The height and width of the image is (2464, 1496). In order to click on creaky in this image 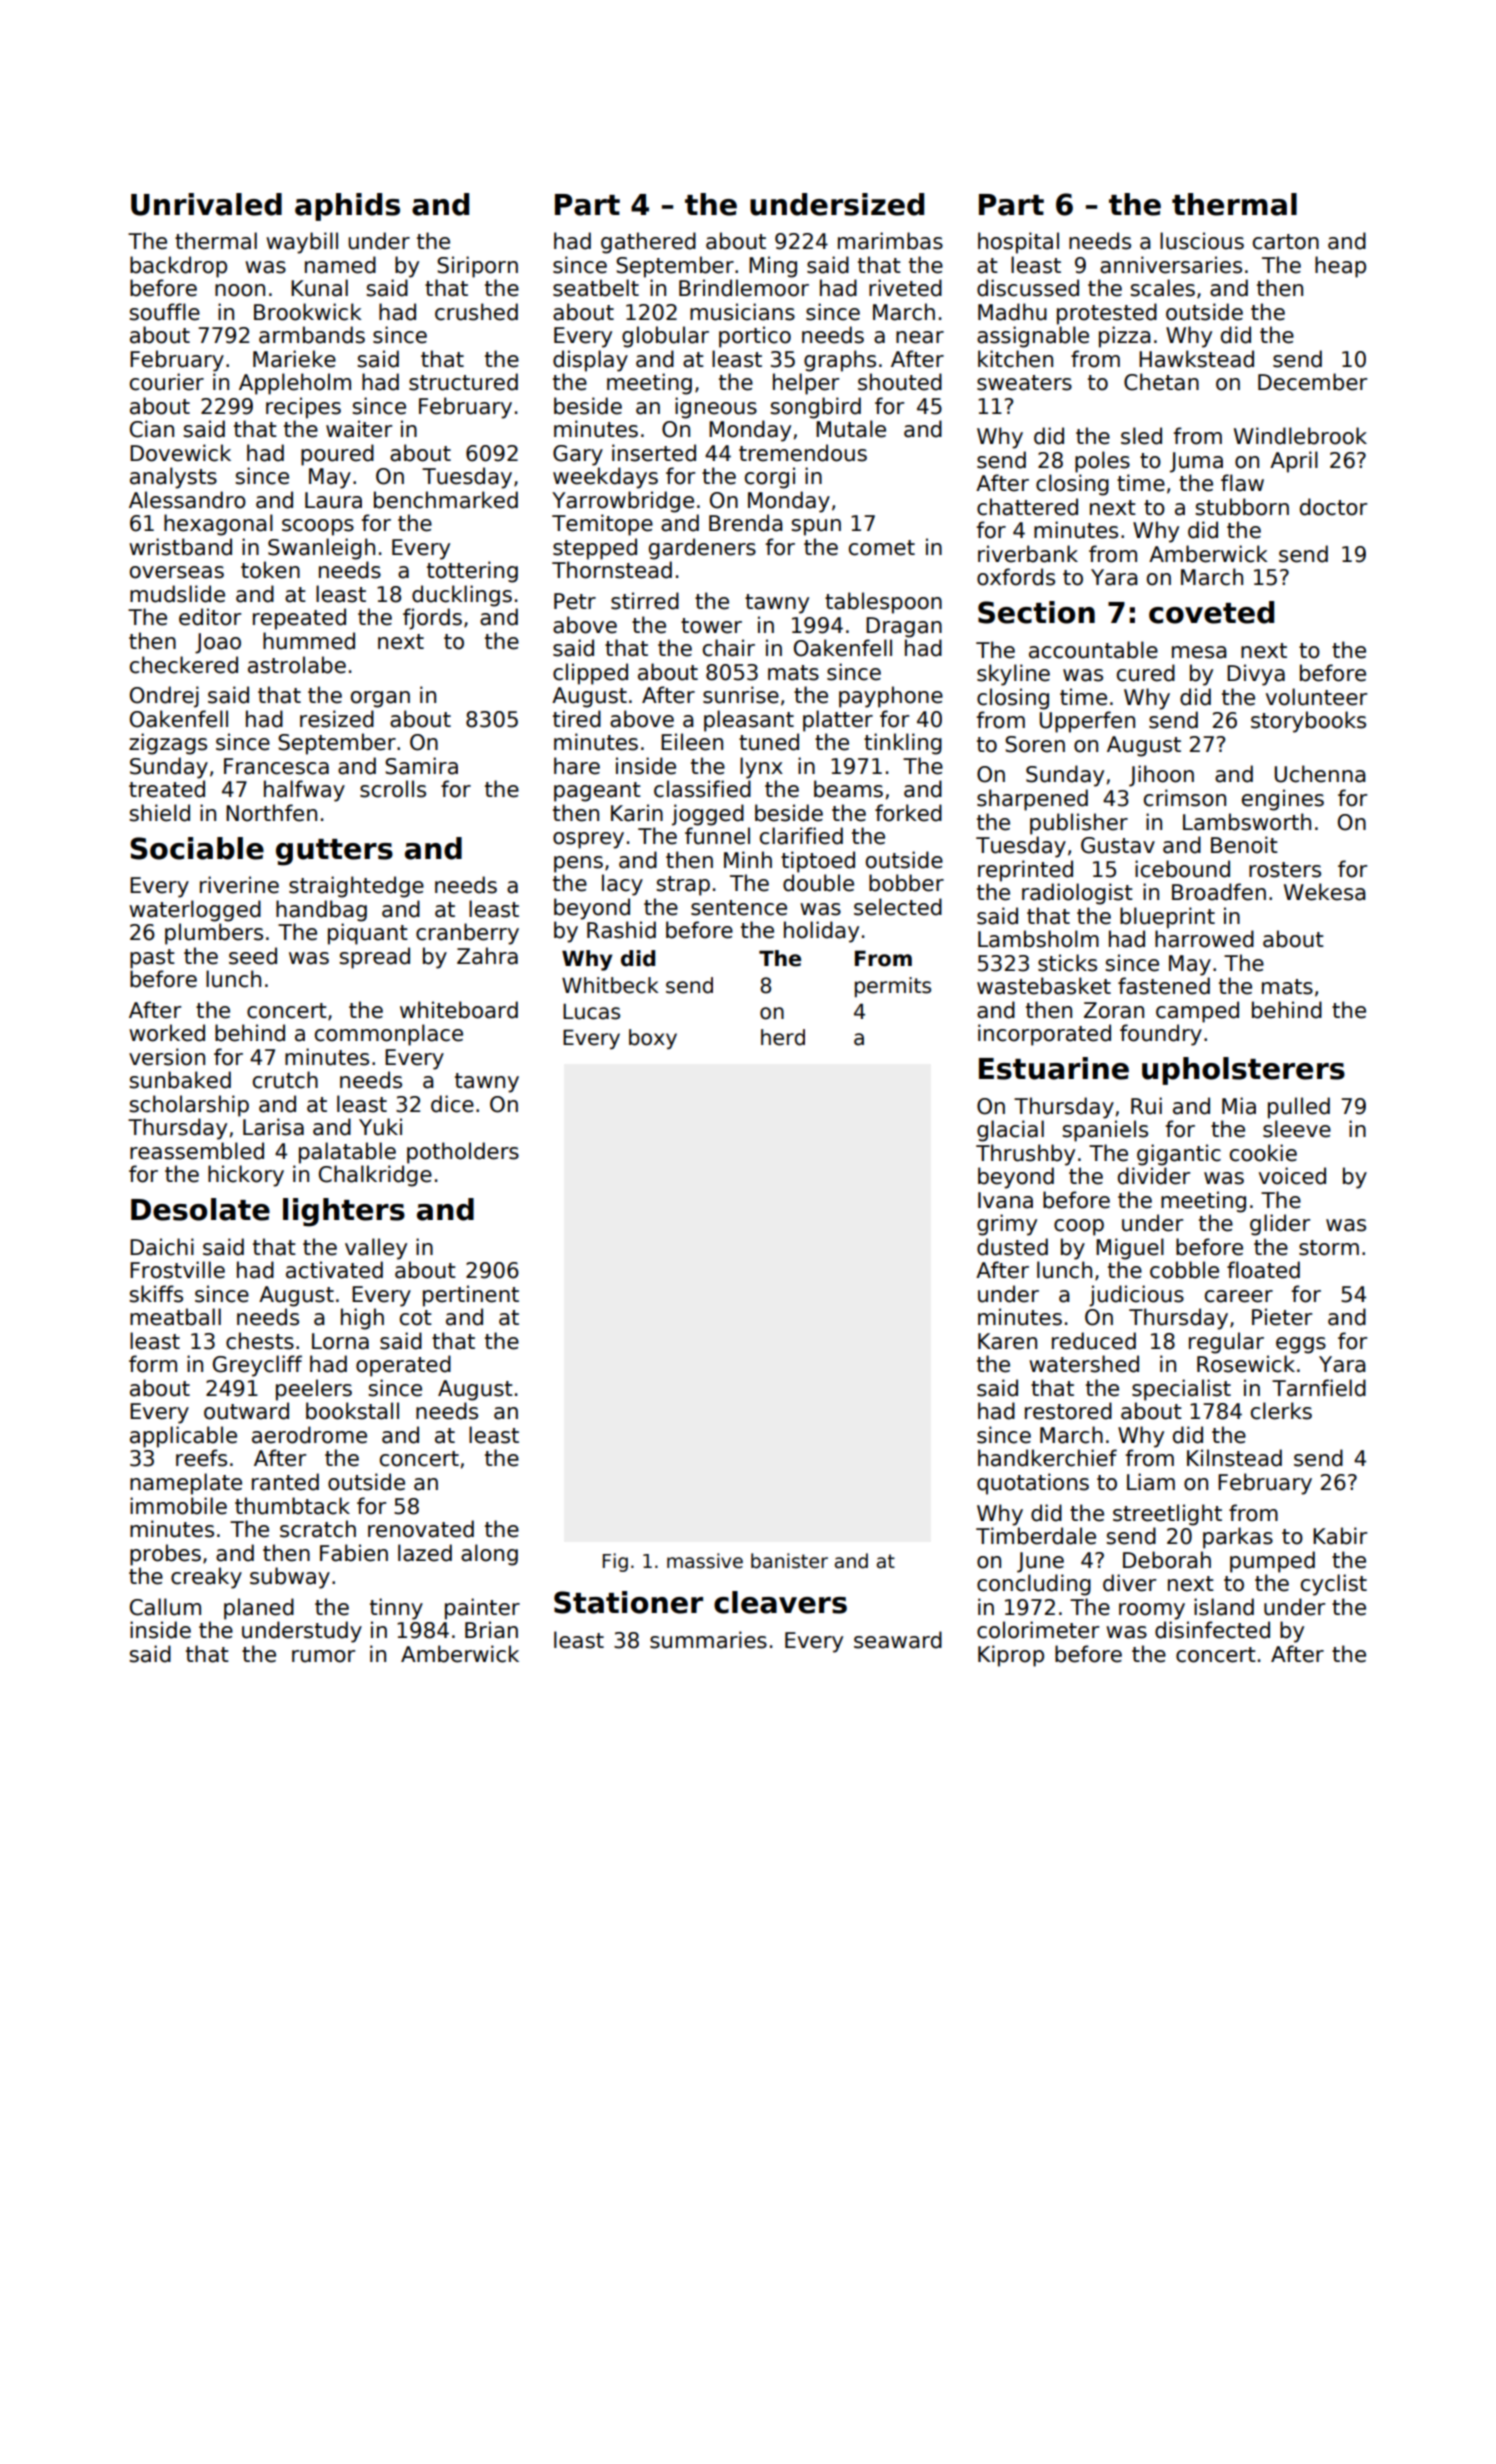, I will do `click(206, 1578)`.
